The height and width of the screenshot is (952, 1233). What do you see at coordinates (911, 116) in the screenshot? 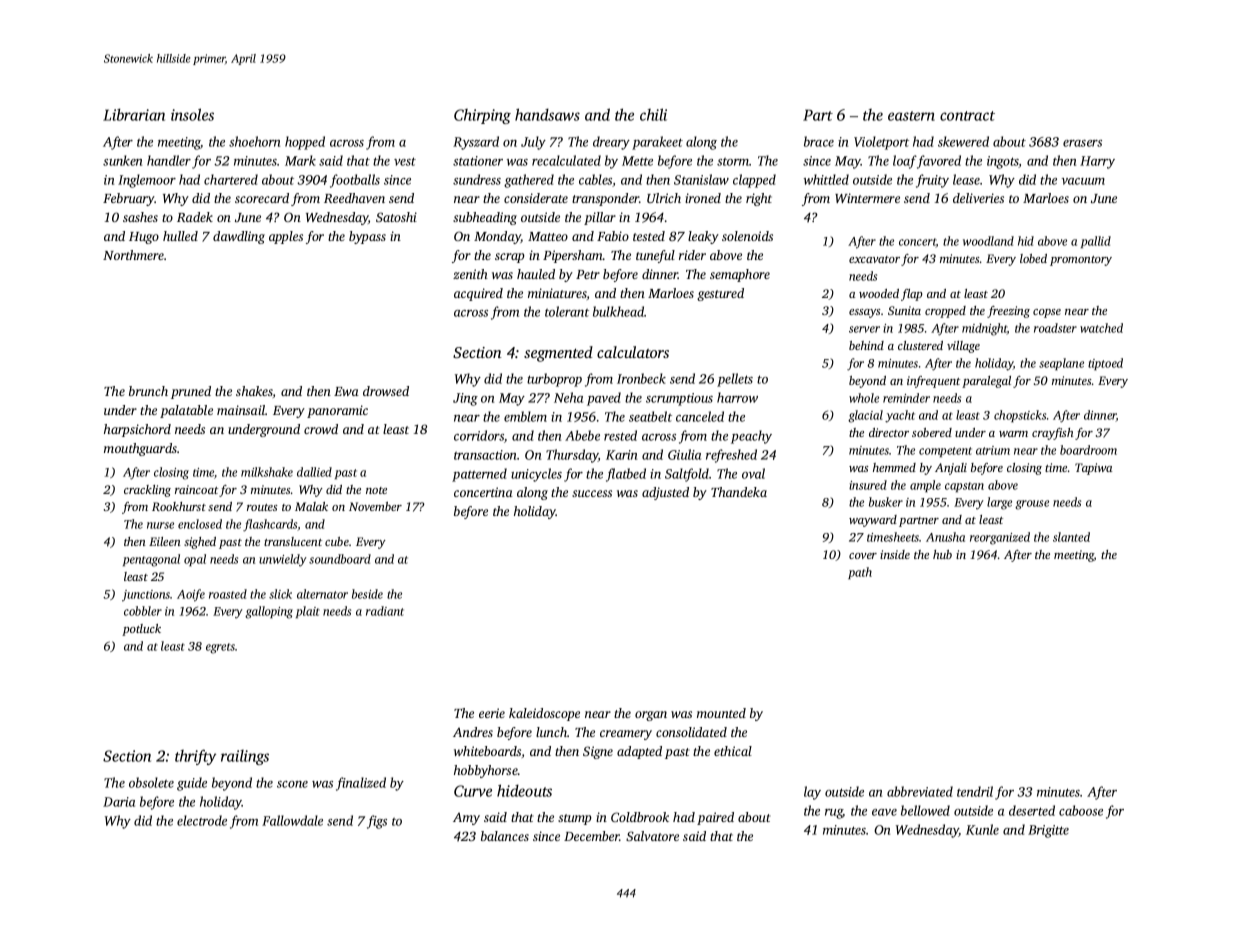
I see `eastern` at bounding box center [911, 116].
